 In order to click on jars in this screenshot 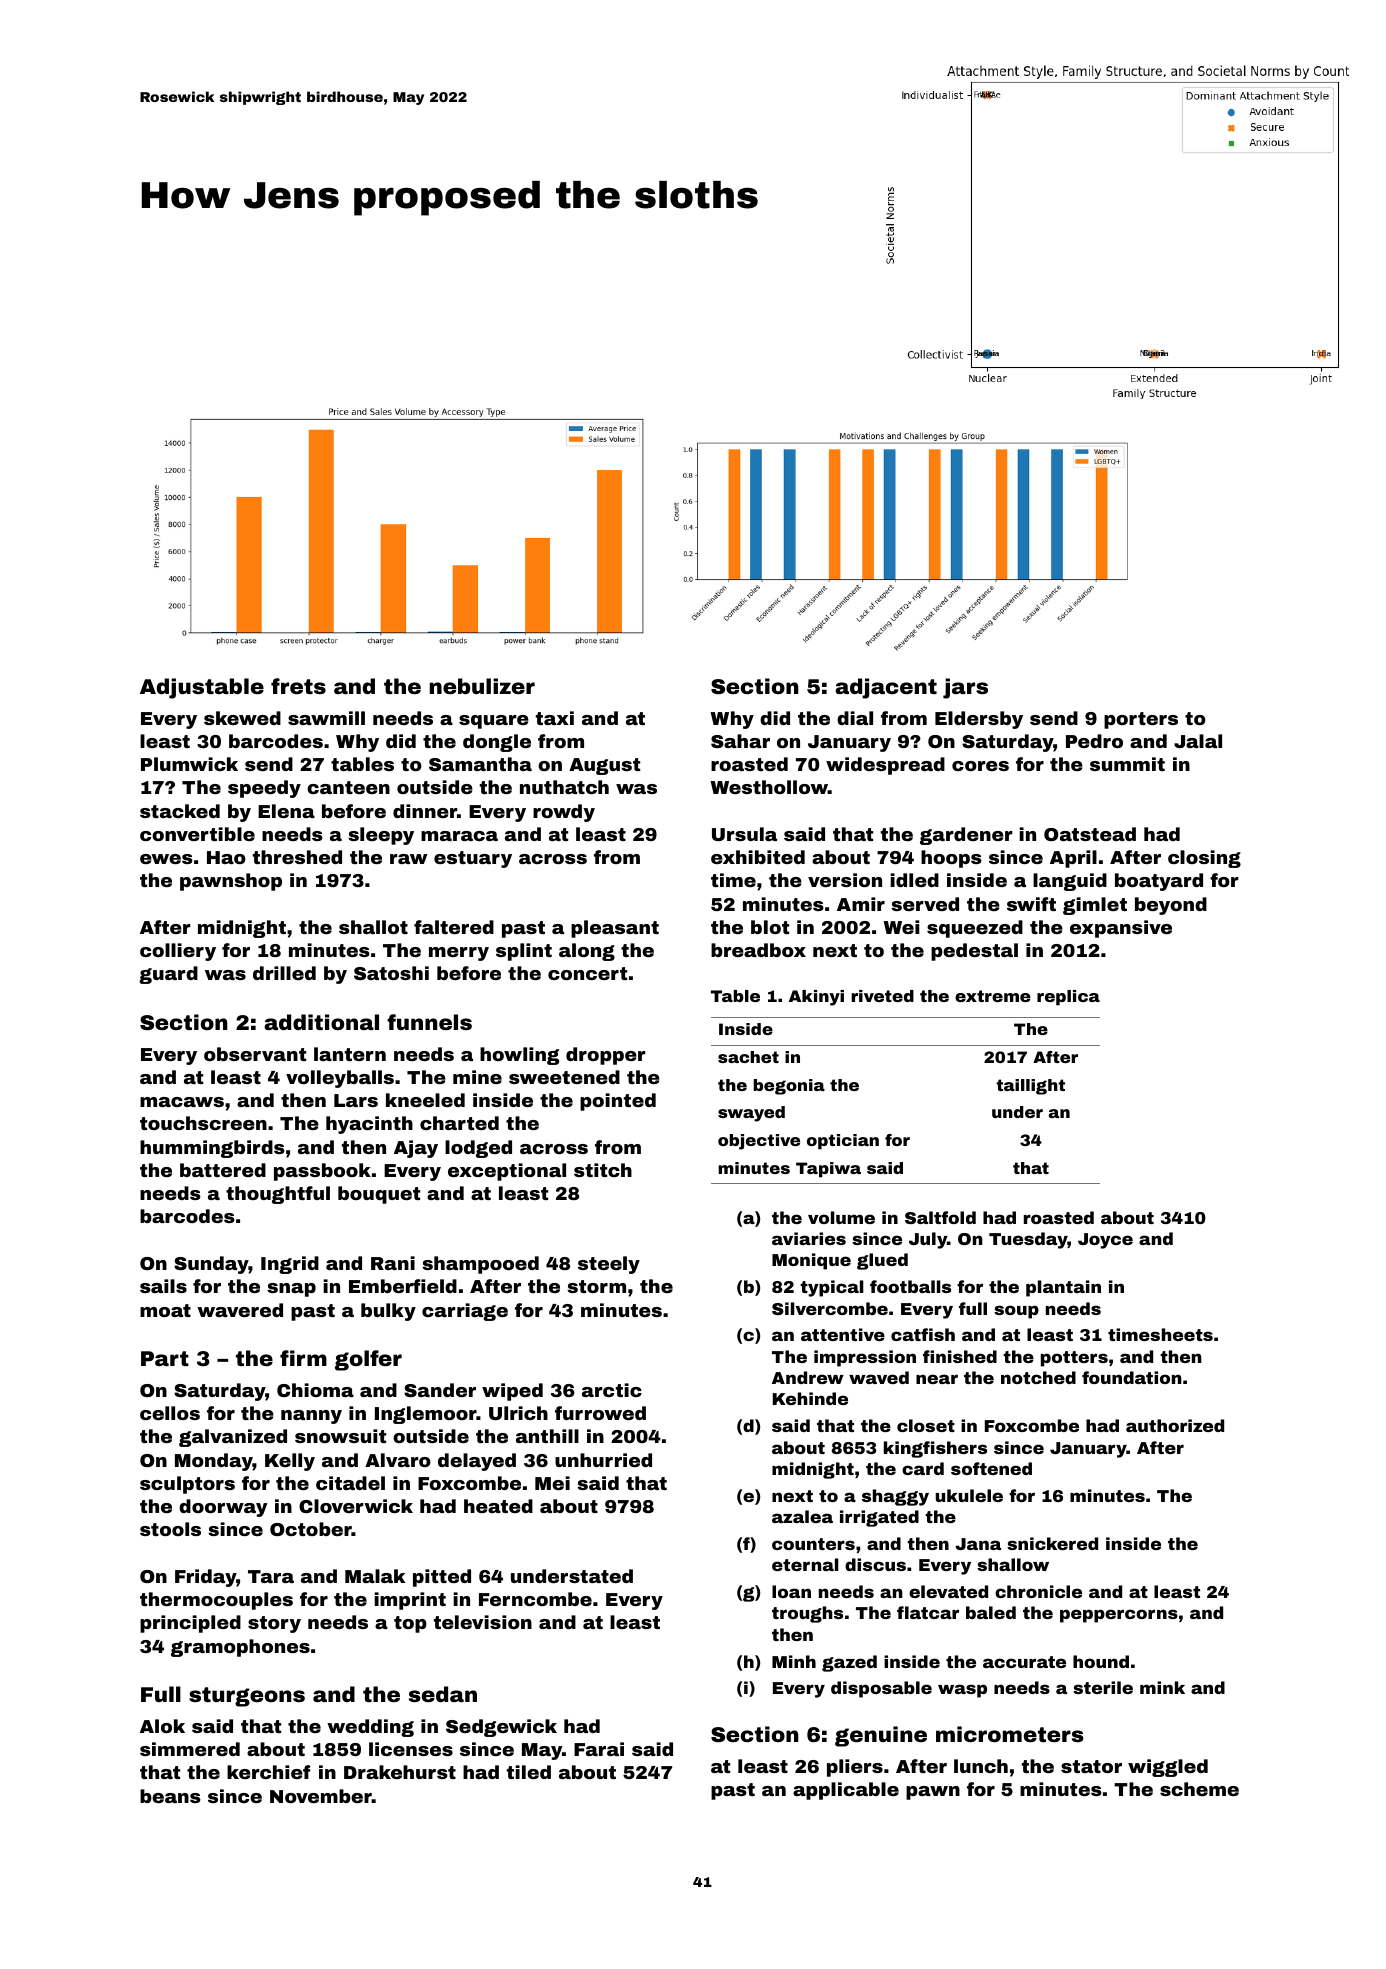, I will do `click(965, 688)`.
